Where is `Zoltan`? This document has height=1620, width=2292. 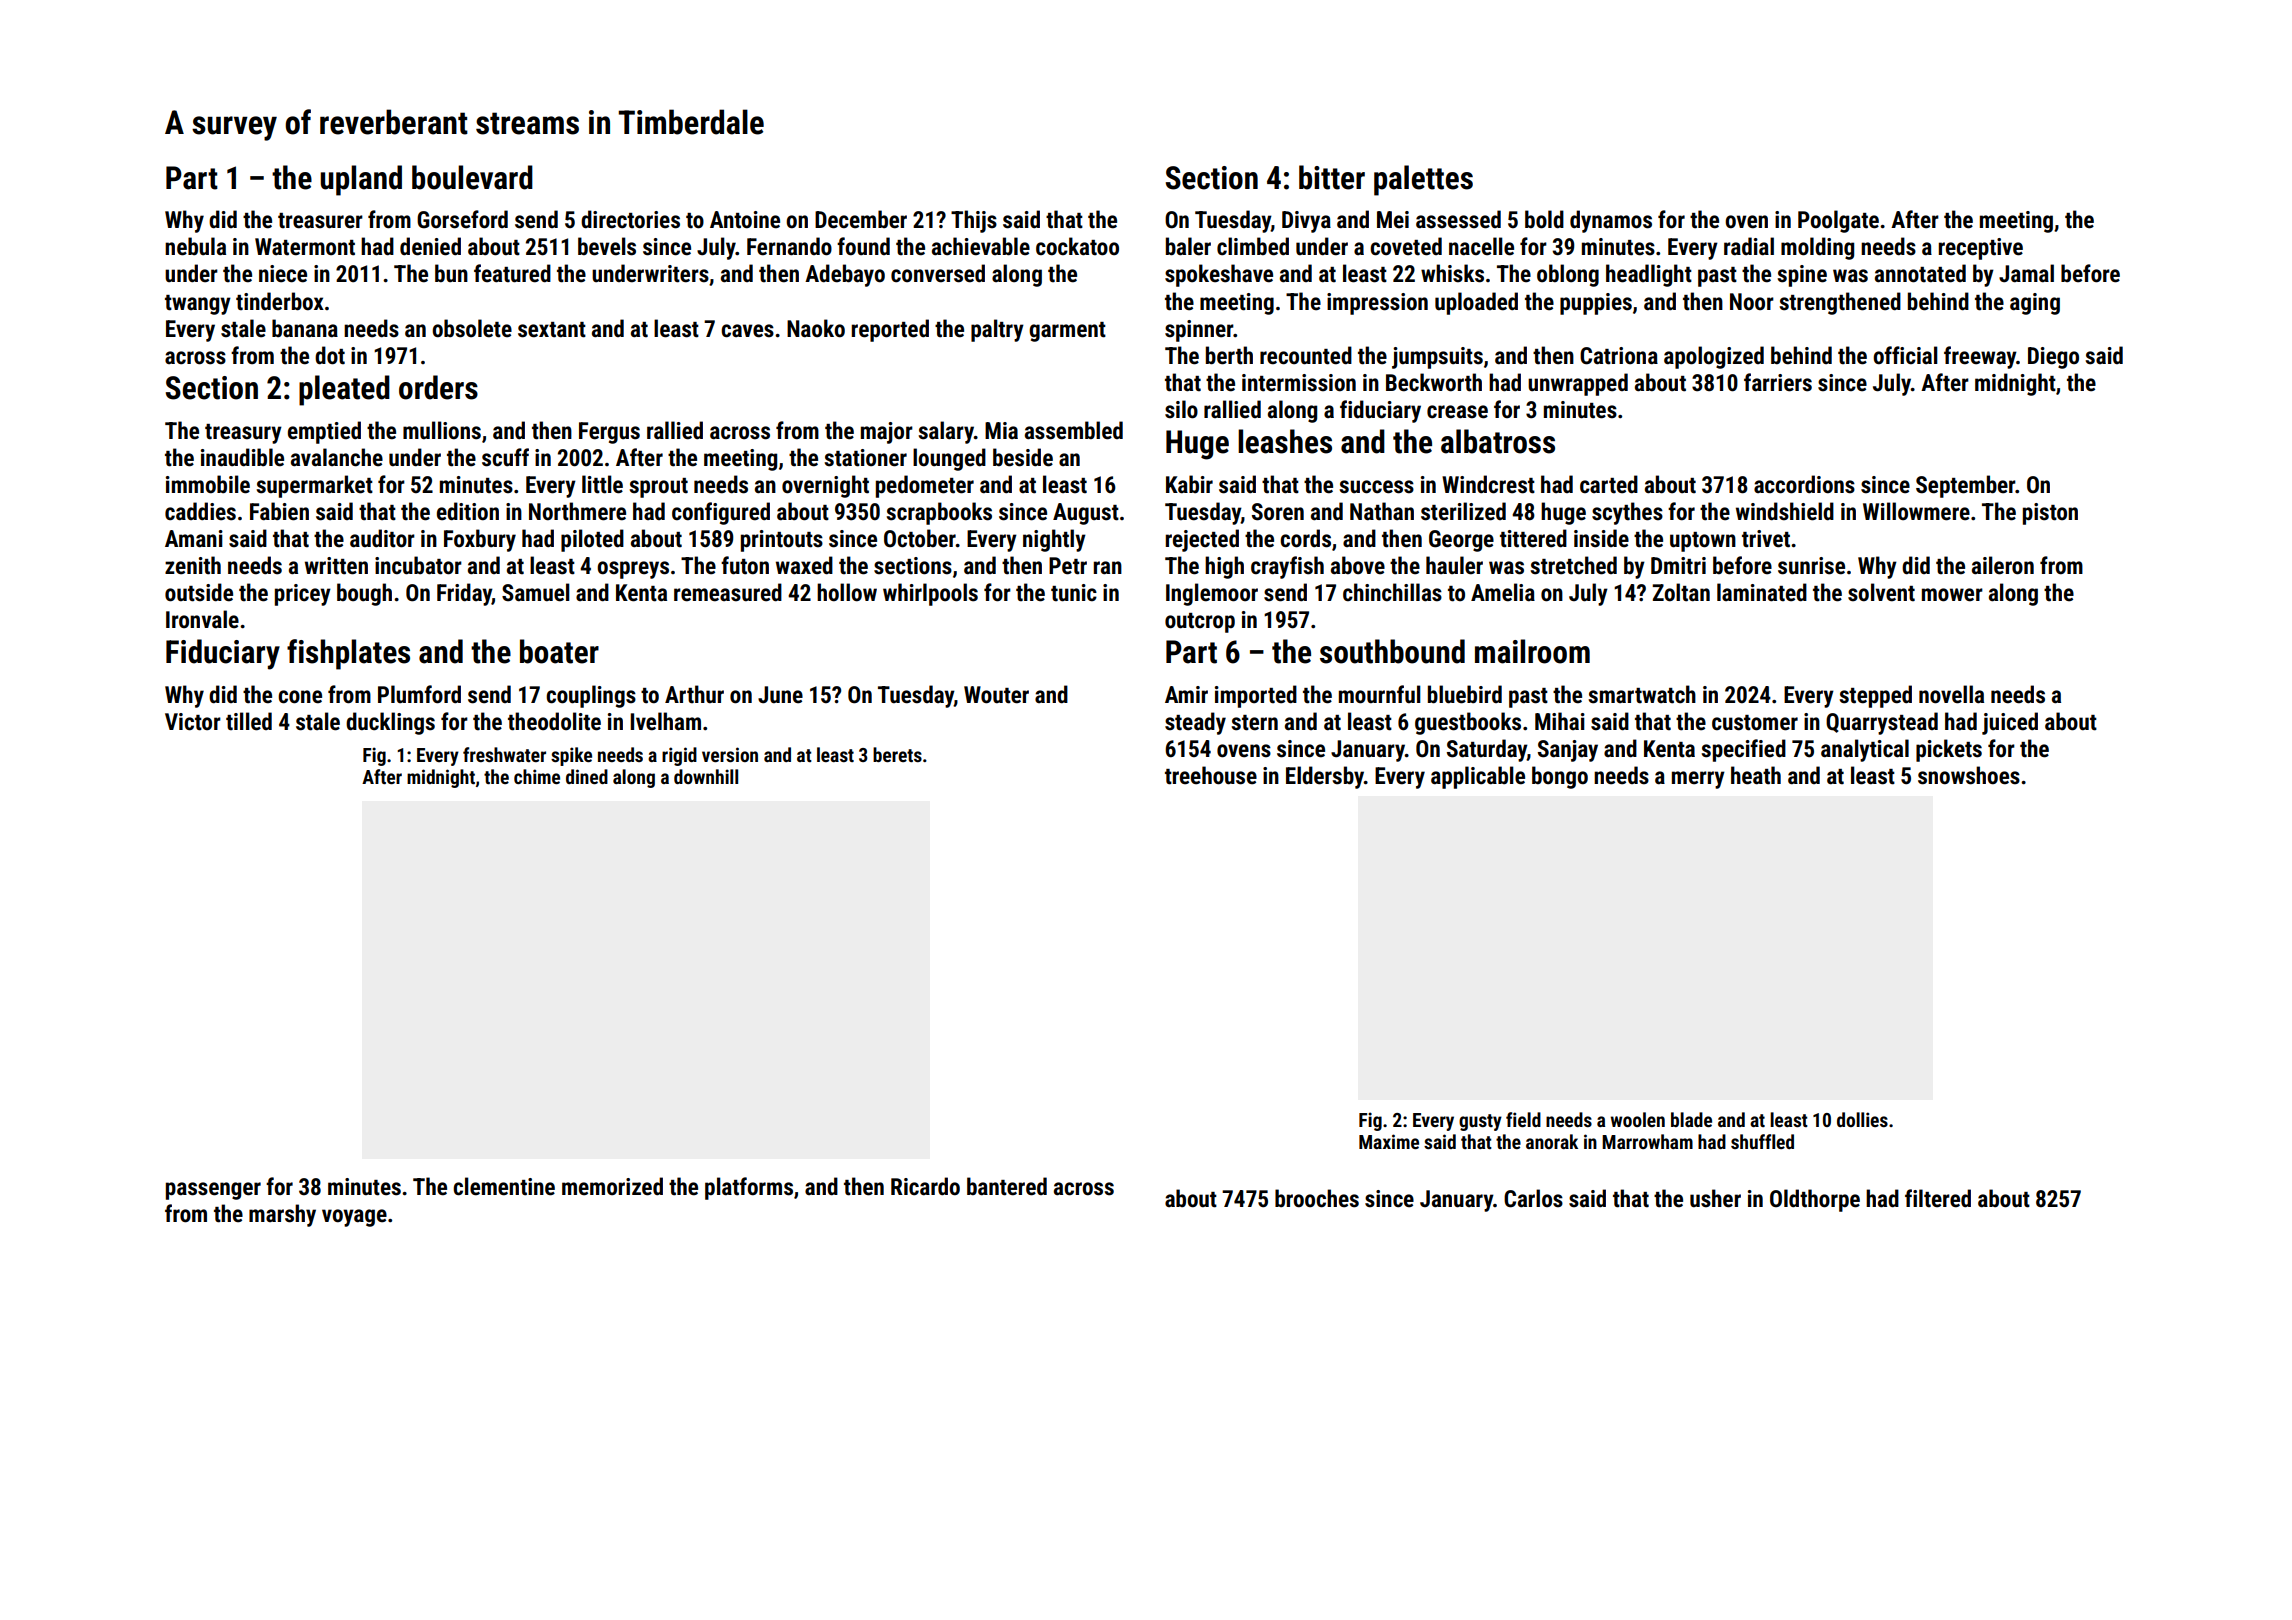 Zoltan is located at coordinates (1681, 592).
